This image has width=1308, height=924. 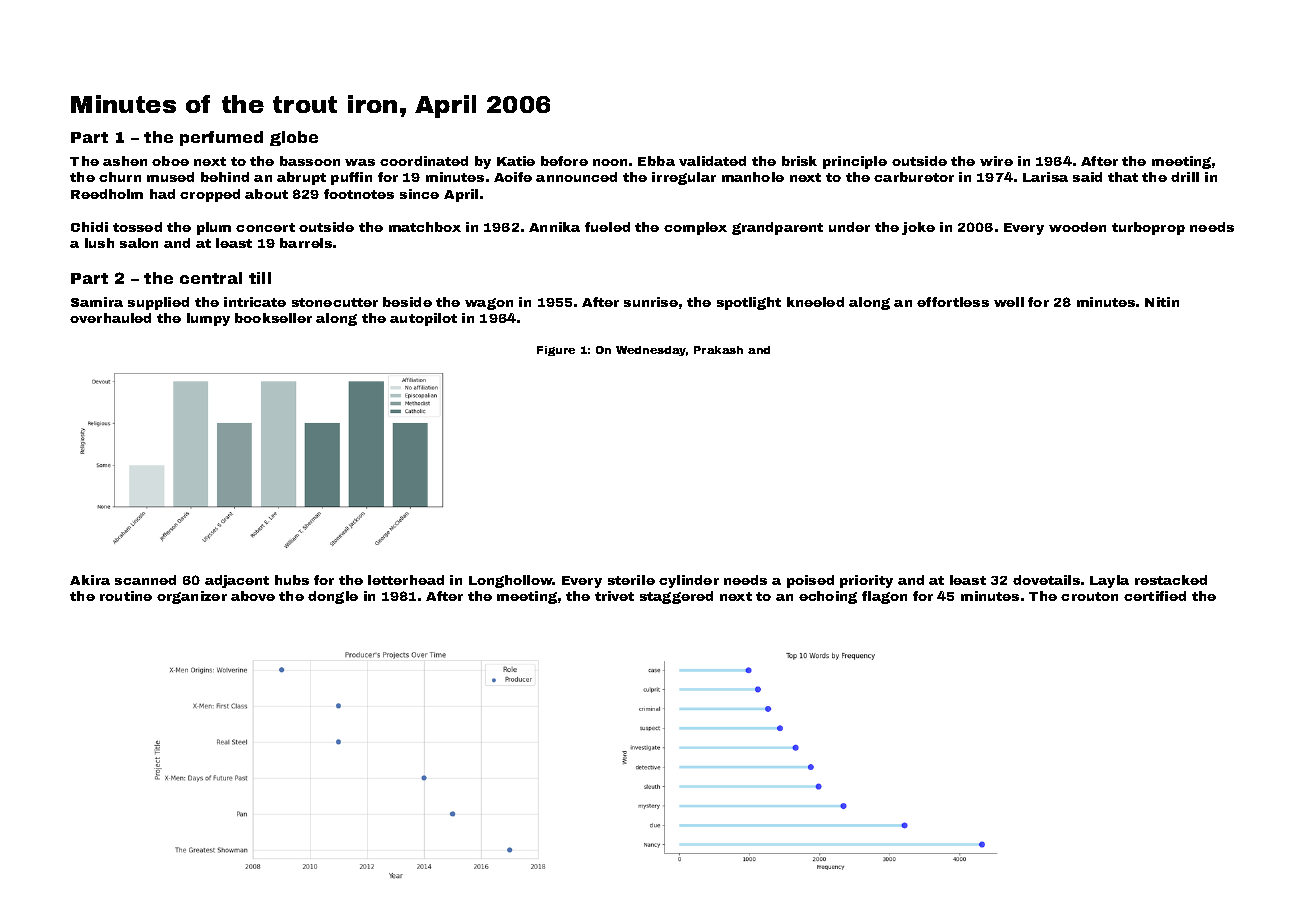 I want to click on Nitin, so click(x=1162, y=302).
